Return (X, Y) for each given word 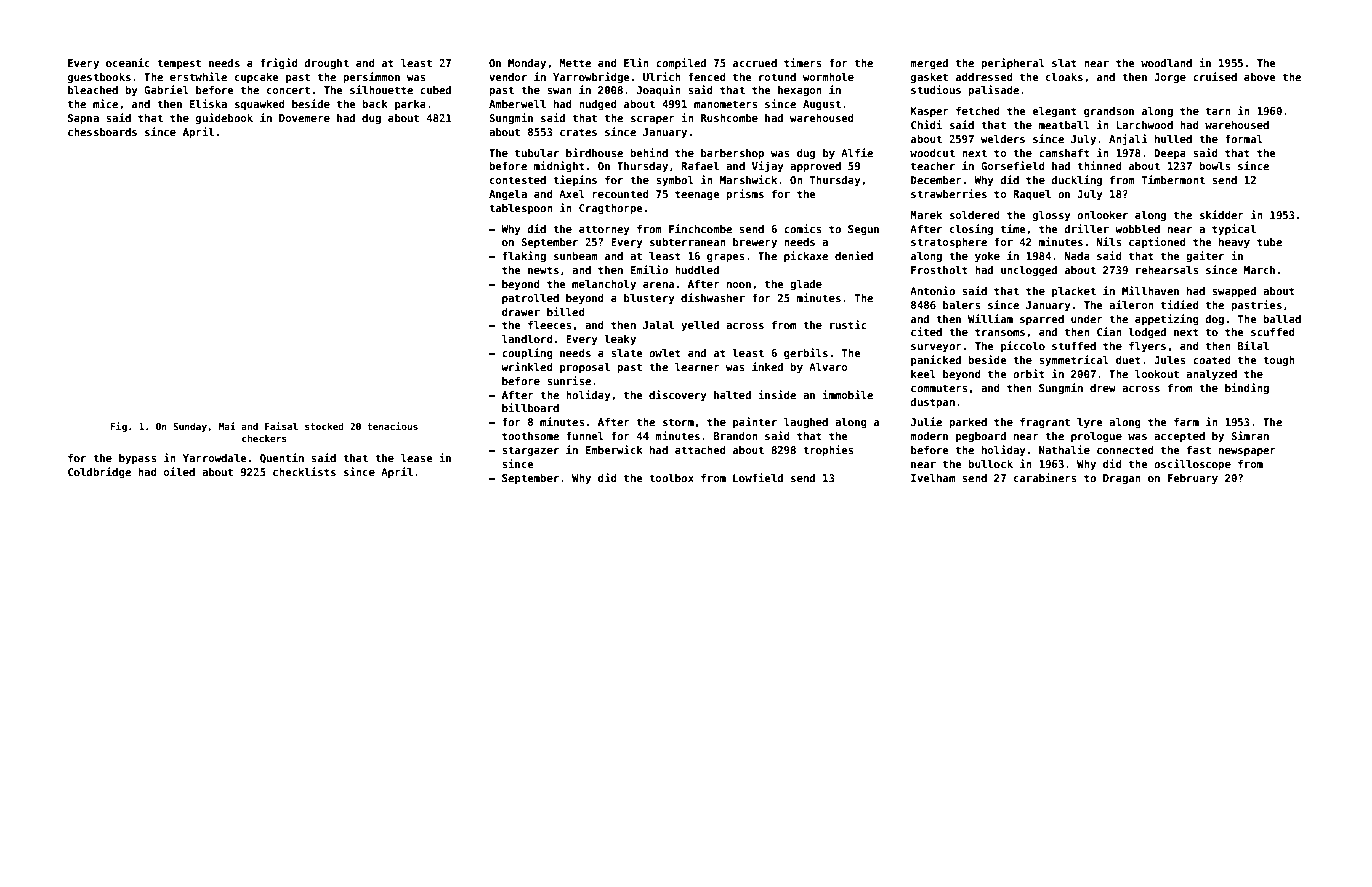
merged (929, 64)
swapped (1234, 292)
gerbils (806, 353)
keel (923, 374)
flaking (524, 256)
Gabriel (166, 89)
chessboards (102, 132)
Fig (119, 427)
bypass (138, 459)
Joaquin (659, 90)
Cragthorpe (611, 209)
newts (543, 270)
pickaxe (806, 256)
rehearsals (1167, 270)
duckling (1076, 180)
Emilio (649, 269)
